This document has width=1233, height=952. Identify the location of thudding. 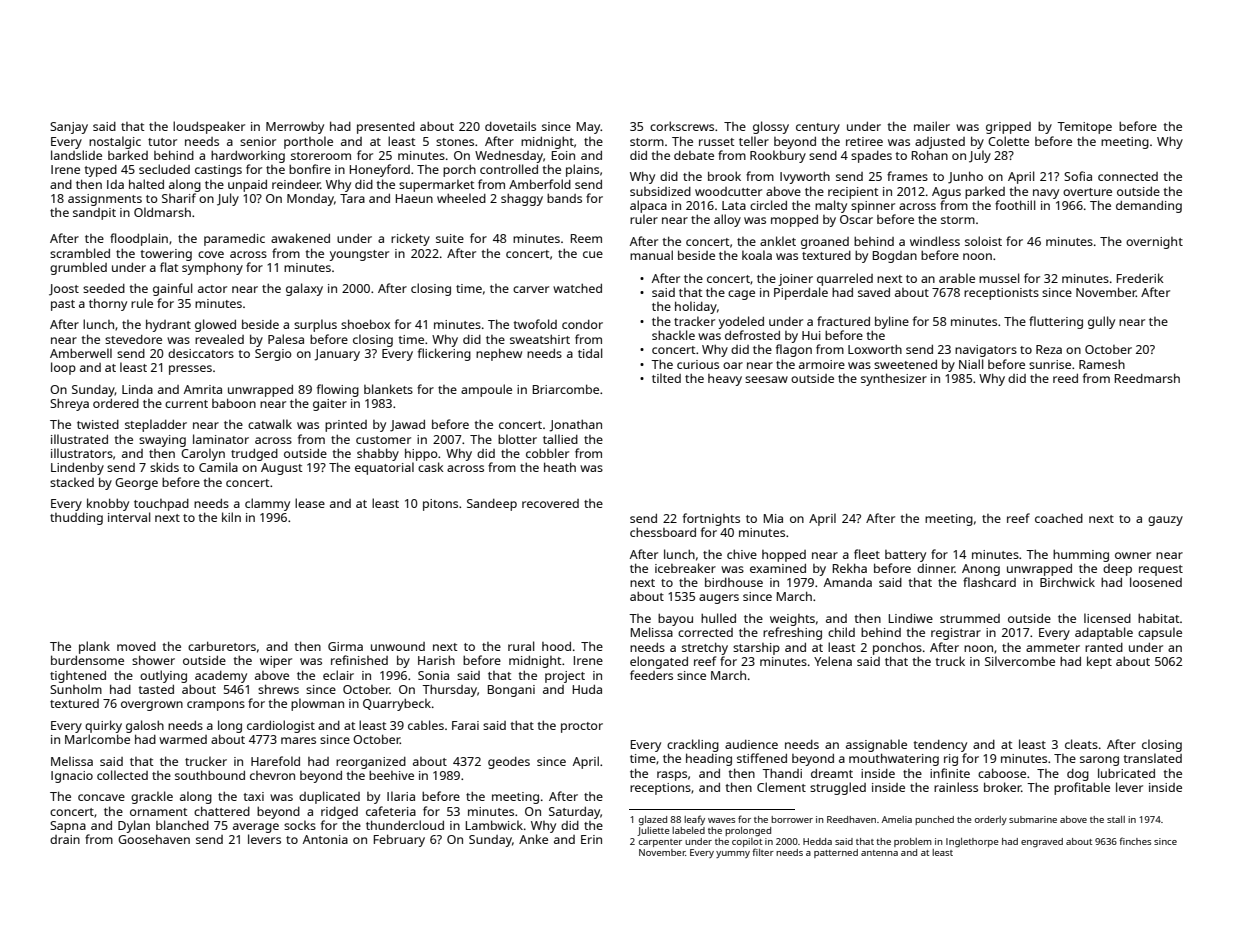
(76, 519).
